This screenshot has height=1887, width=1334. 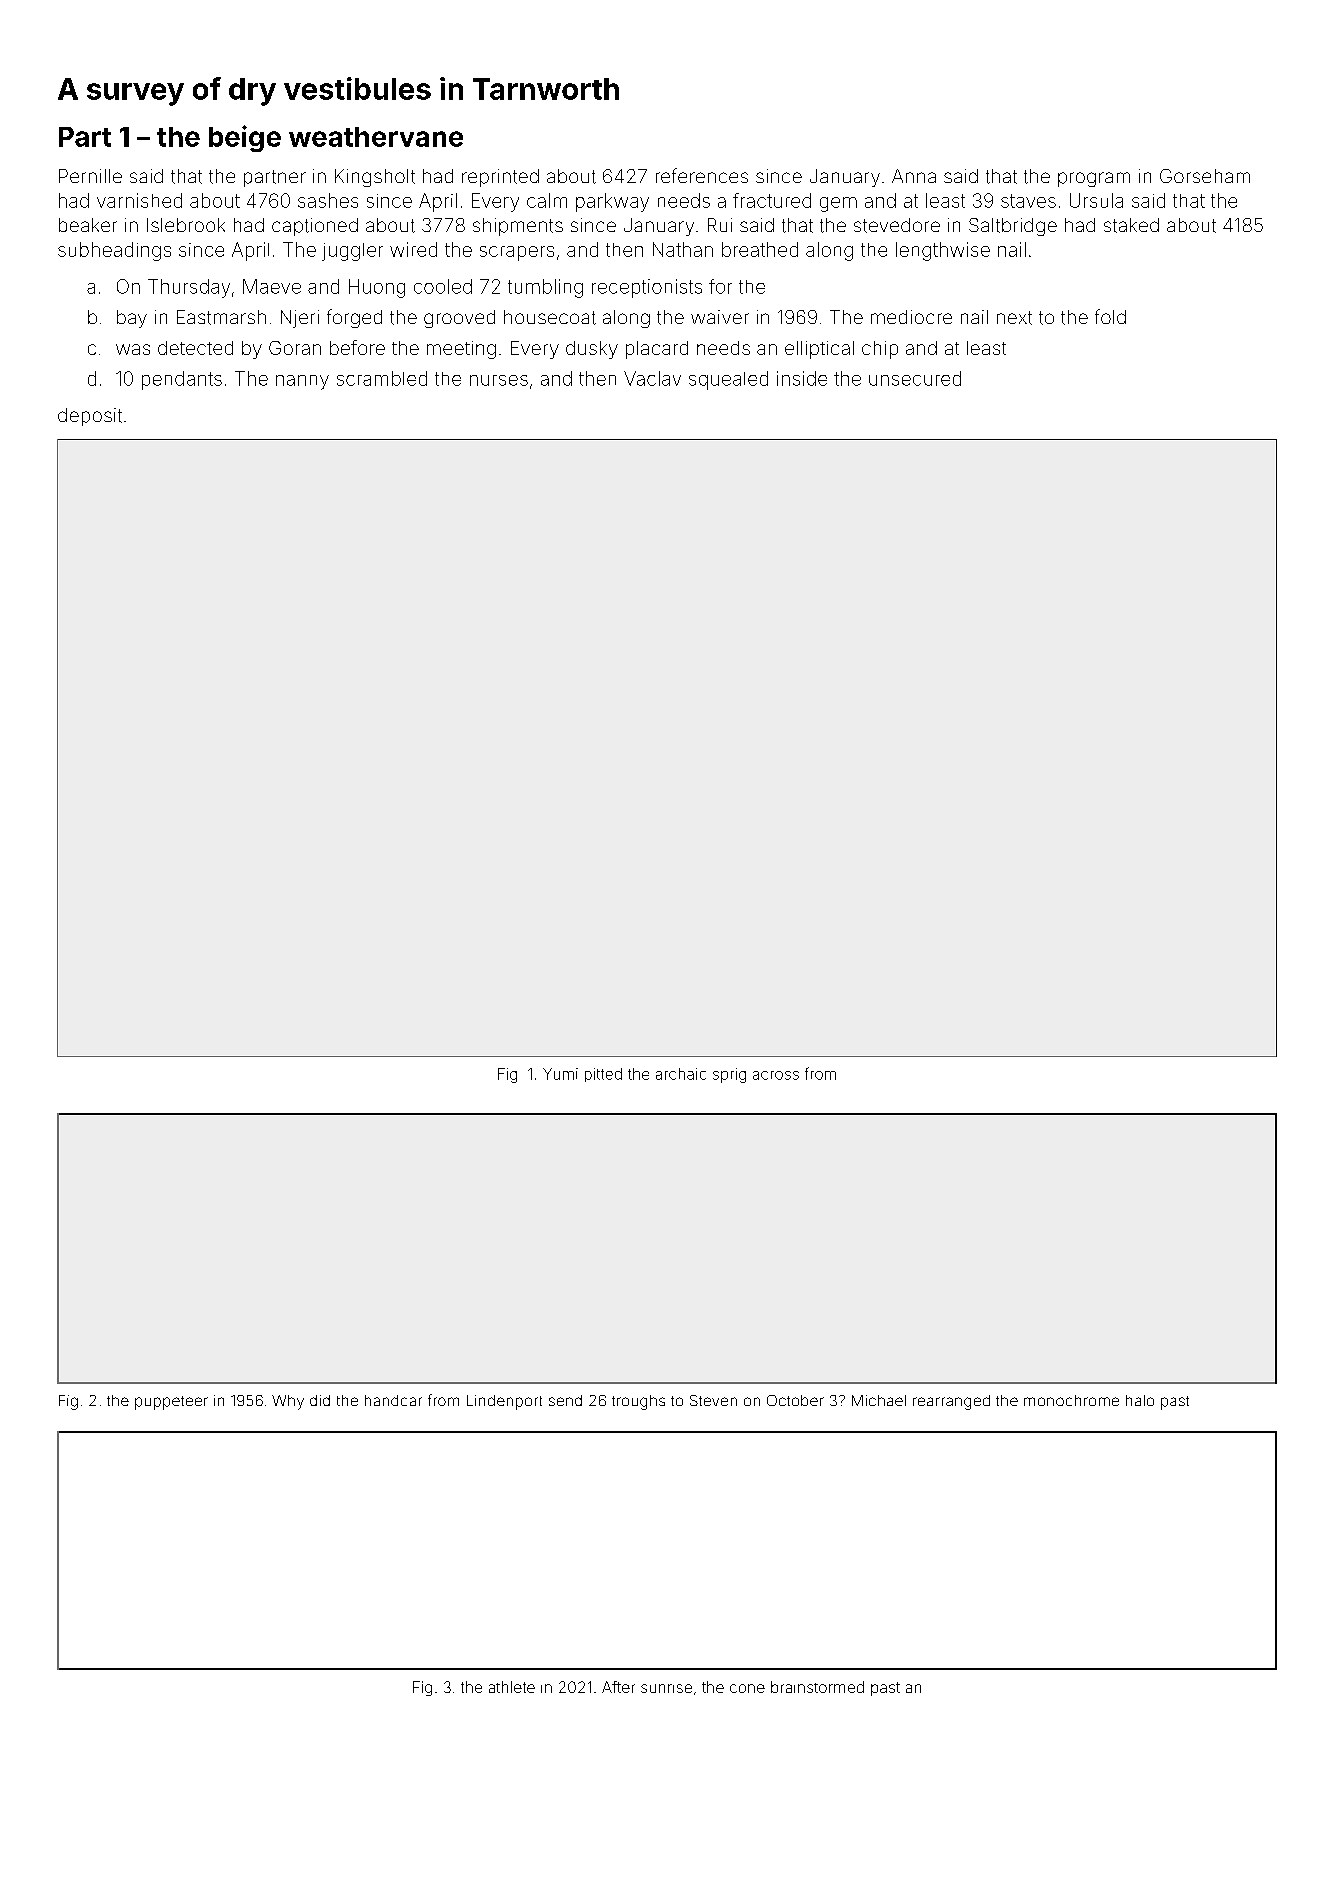 What do you see at coordinates (288, 1402) in the screenshot?
I see `Why` at bounding box center [288, 1402].
